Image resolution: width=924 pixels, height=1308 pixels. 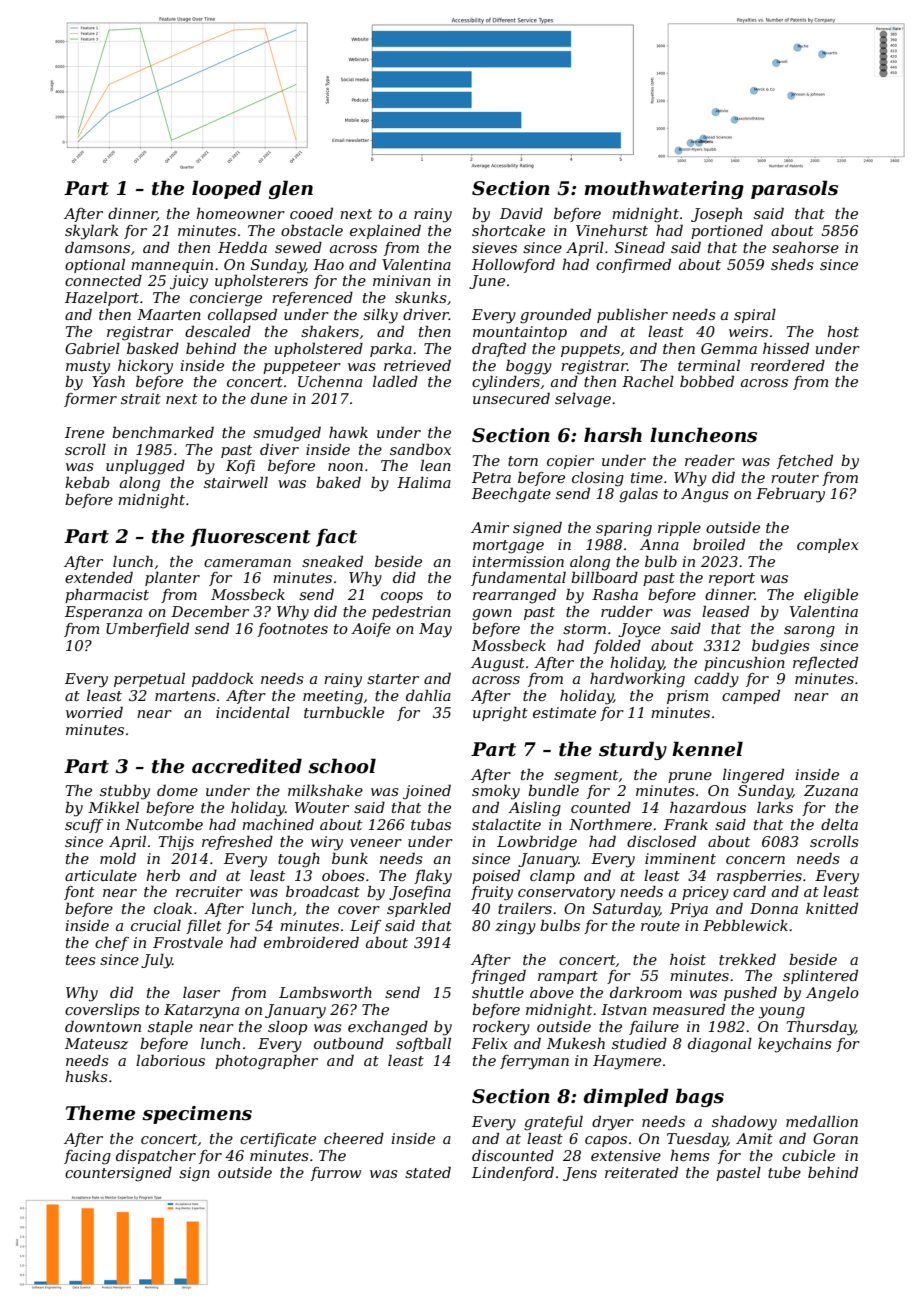 What do you see at coordinates (101, 875) in the screenshot?
I see `articulate` at bounding box center [101, 875].
